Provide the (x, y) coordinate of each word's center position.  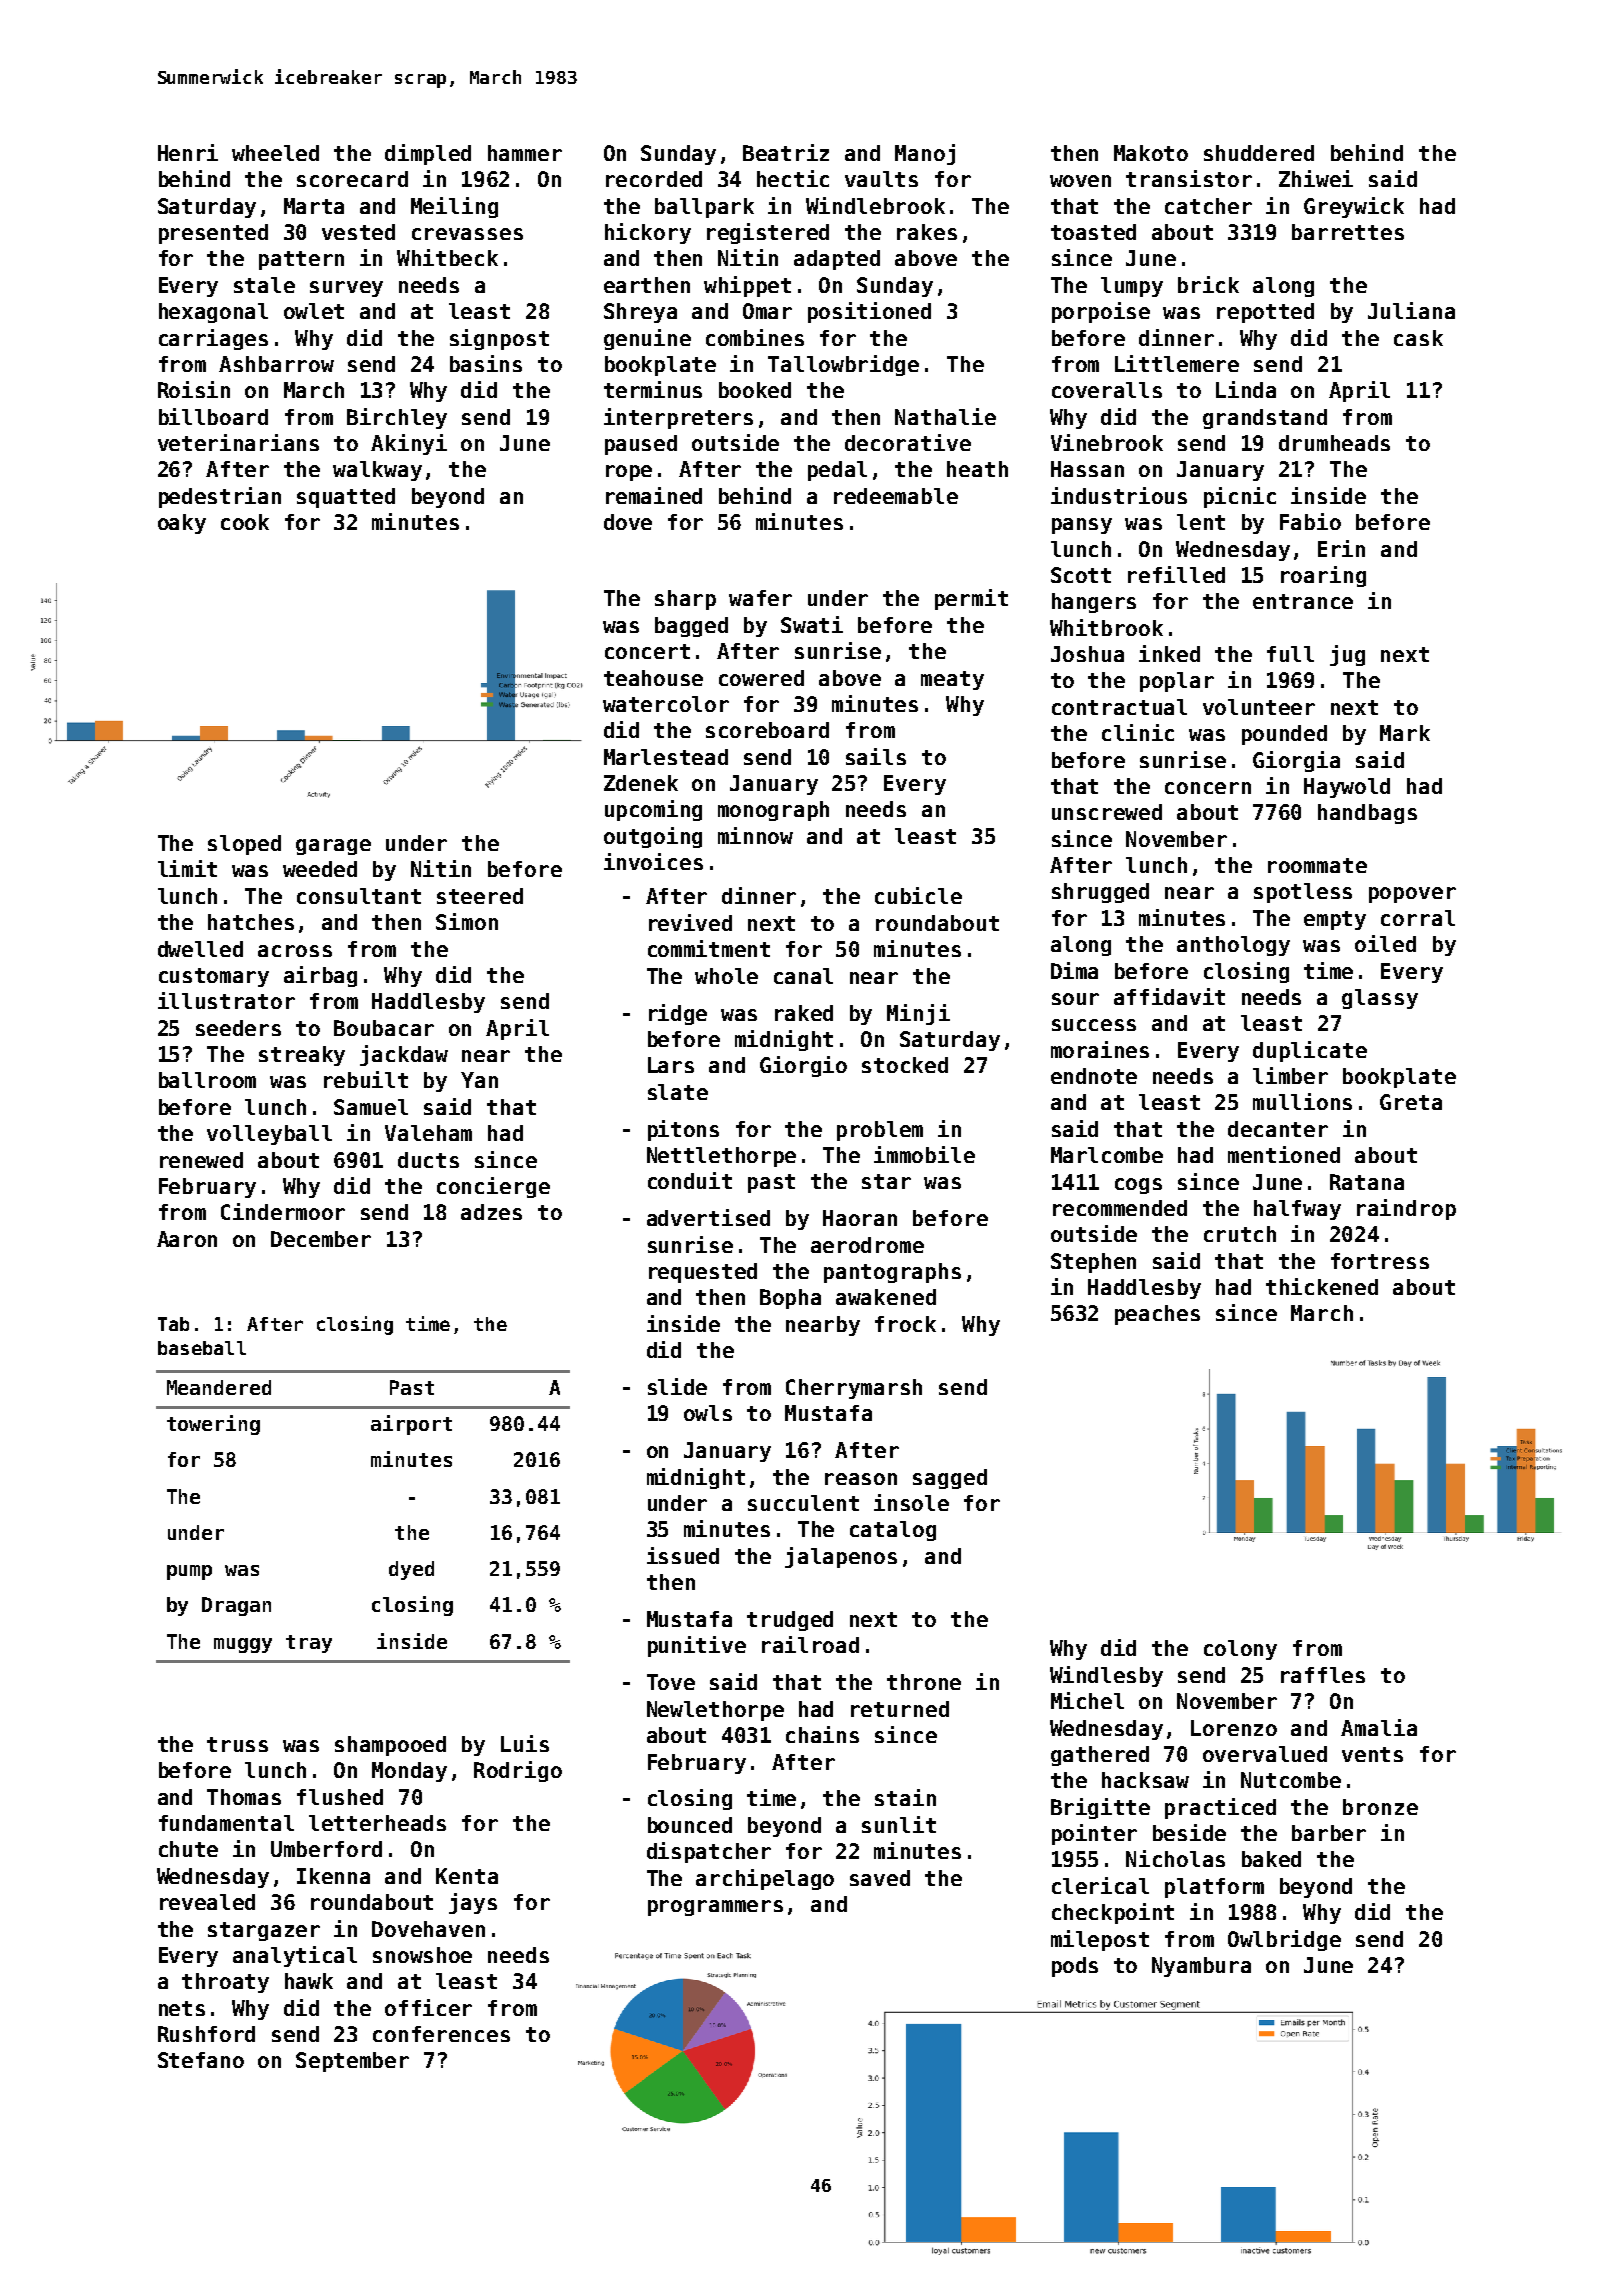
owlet (314, 311)
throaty (225, 1983)
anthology (1233, 946)
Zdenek (641, 783)
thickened (1322, 1286)
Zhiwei (1316, 178)
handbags (1367, 814)
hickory (648, 233)
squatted (346, 498)
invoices (653, 861)
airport (411, 1425)
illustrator (226, 1000)
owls (708, 1413)
